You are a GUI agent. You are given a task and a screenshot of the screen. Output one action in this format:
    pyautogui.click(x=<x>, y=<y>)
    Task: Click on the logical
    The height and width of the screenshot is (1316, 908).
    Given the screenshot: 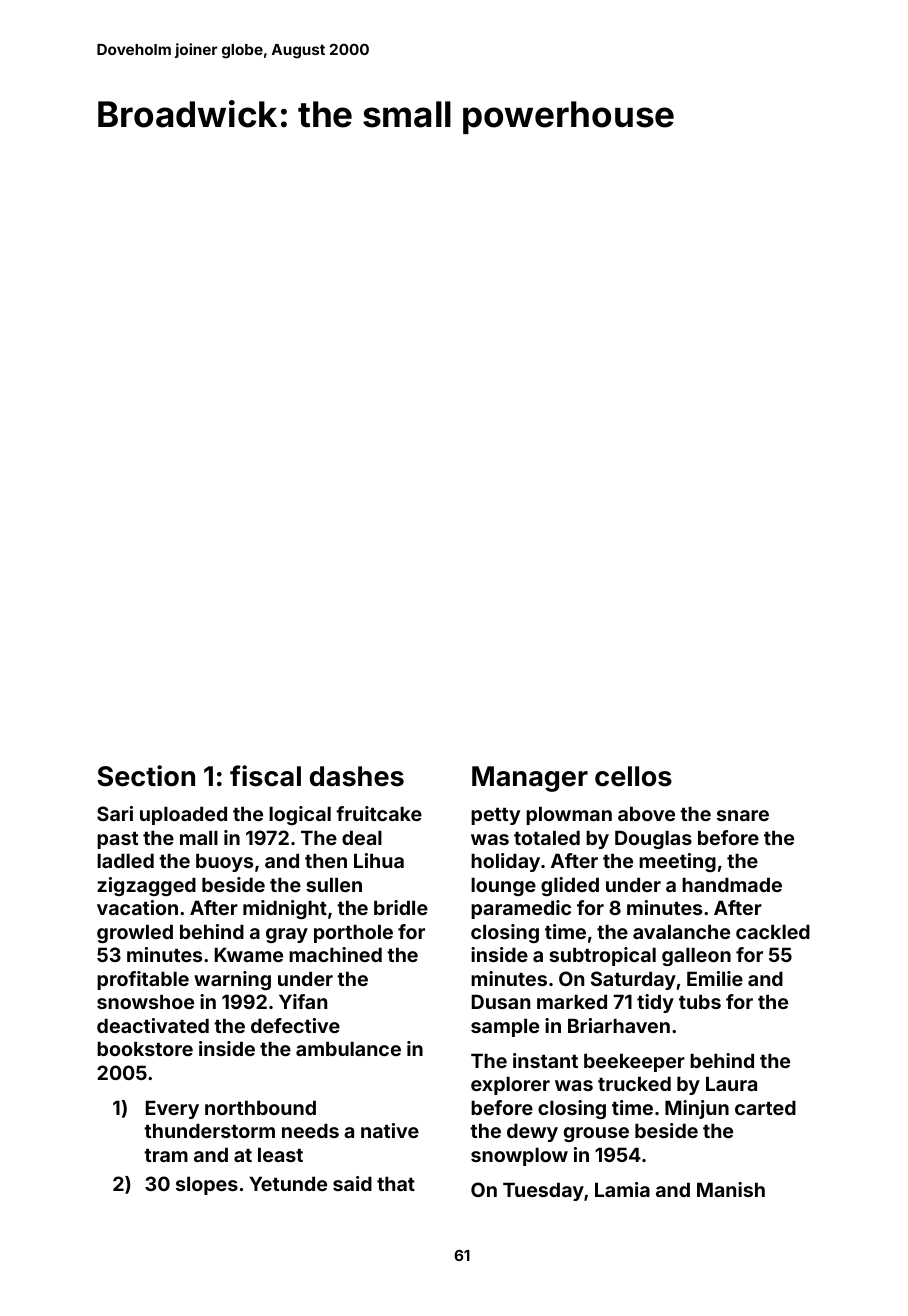 What is the action you would take?
    pyautogui.click(x=300, y=815)
